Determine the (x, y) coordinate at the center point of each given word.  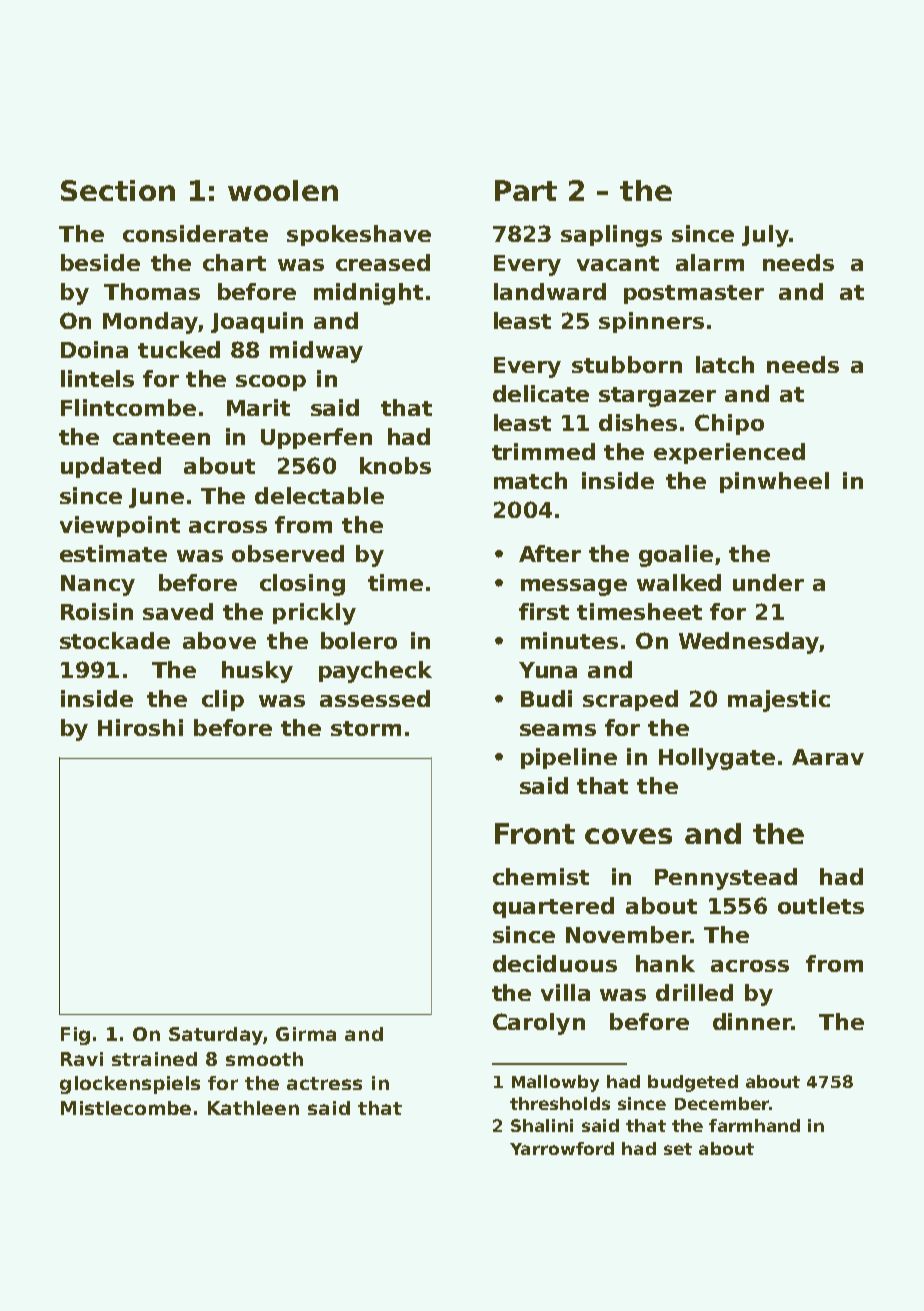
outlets (821, 905)
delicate (541, 393)
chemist (541, 876)
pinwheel (774, 482)
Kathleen (253, 1108)
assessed (375, 698)
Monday (150, 323)
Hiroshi (140, 727)
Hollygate (717, 759)
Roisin (97, 611)
